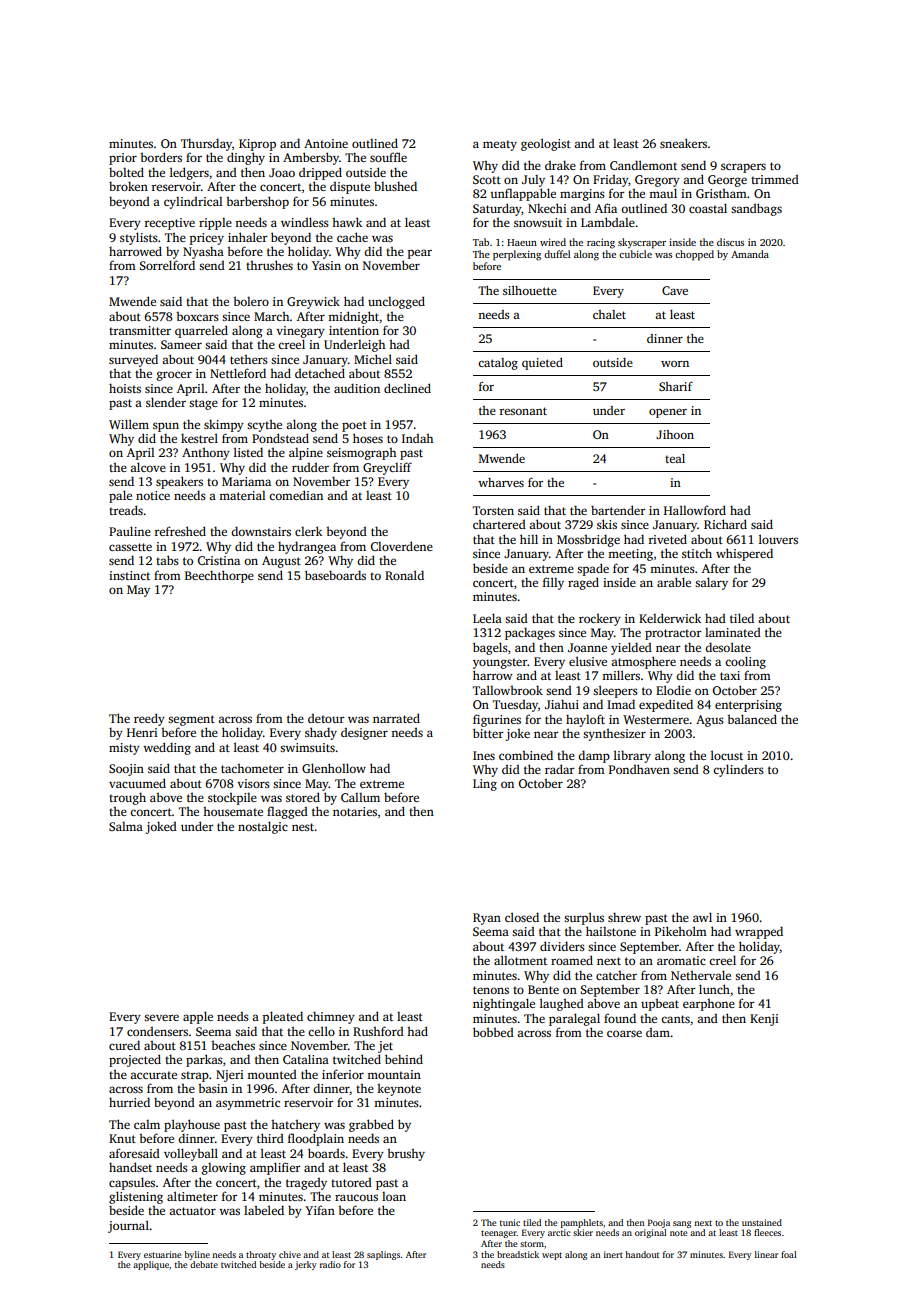 The image size is (908, 1316). I want to click on Tuesday, so click(515, 706).
